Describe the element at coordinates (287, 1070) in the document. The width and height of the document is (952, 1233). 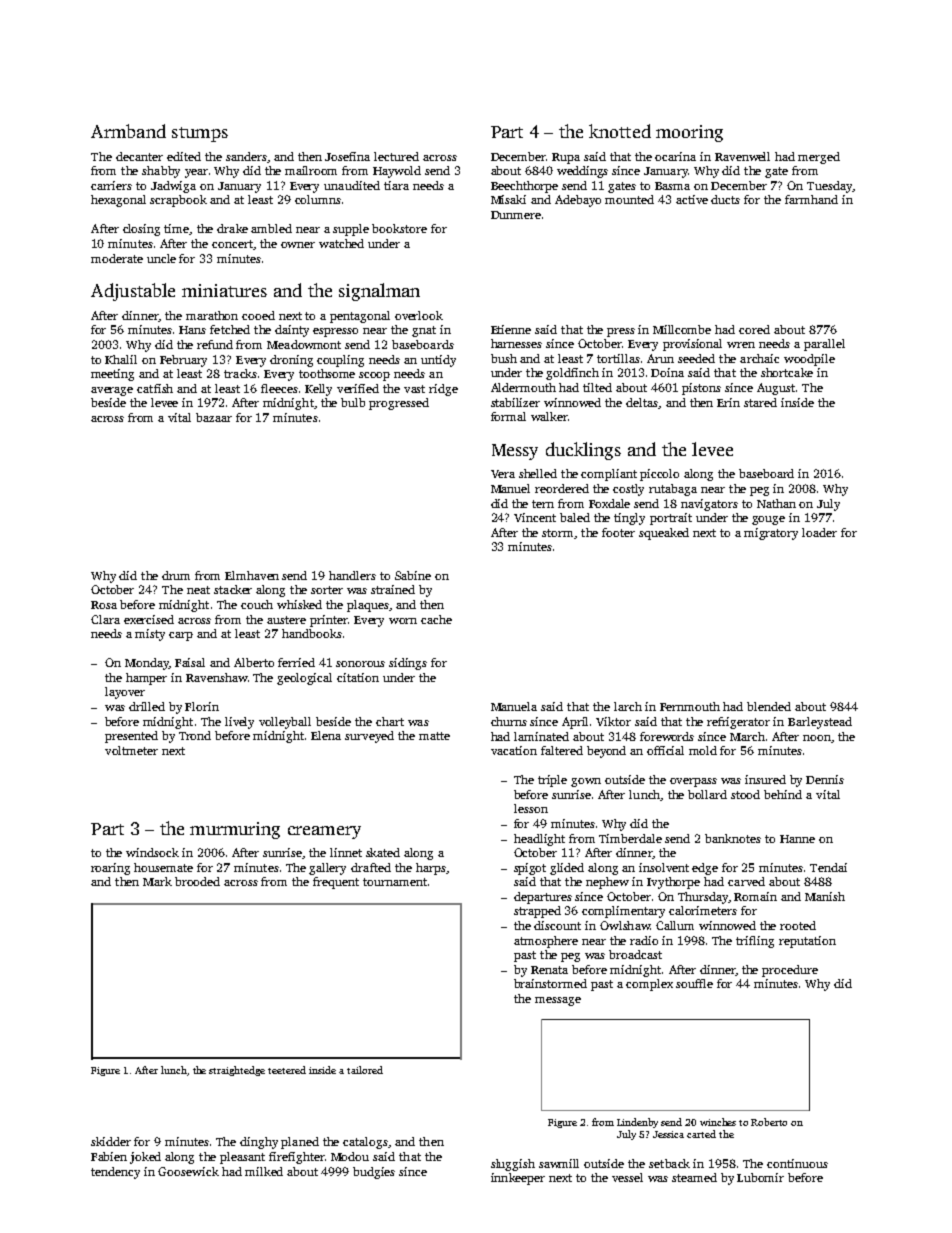
I see `teetered` at that location.
